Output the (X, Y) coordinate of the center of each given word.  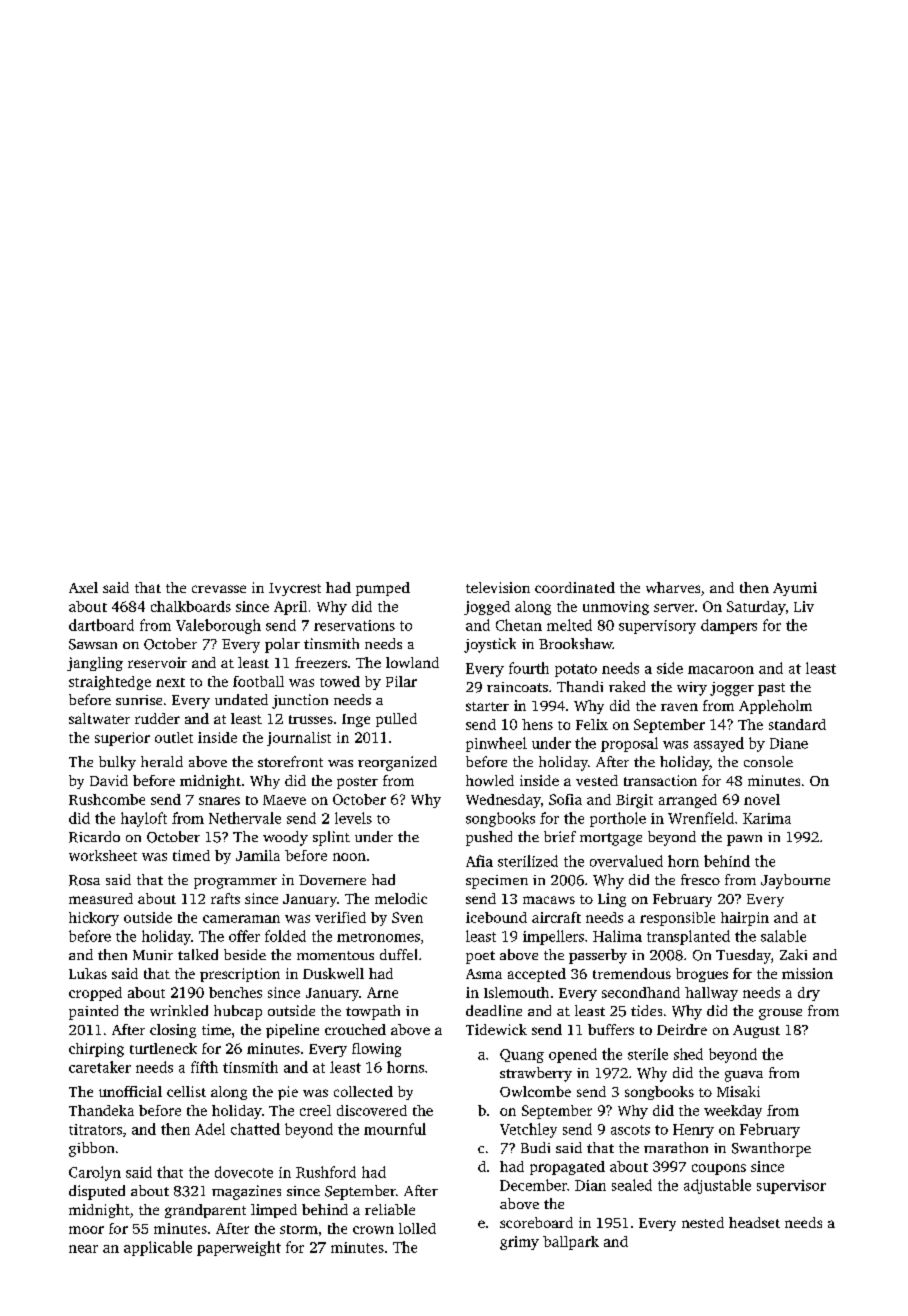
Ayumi (795, 589)
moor (86, 1230)
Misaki (738, 1091)
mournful (395, 1129)
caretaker (100, 1067)
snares (219, 801)
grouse (780, 1014)
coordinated (575, 587)
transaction (660, 780)
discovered (372, 1110)
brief (560, 836)
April (290, 608)
